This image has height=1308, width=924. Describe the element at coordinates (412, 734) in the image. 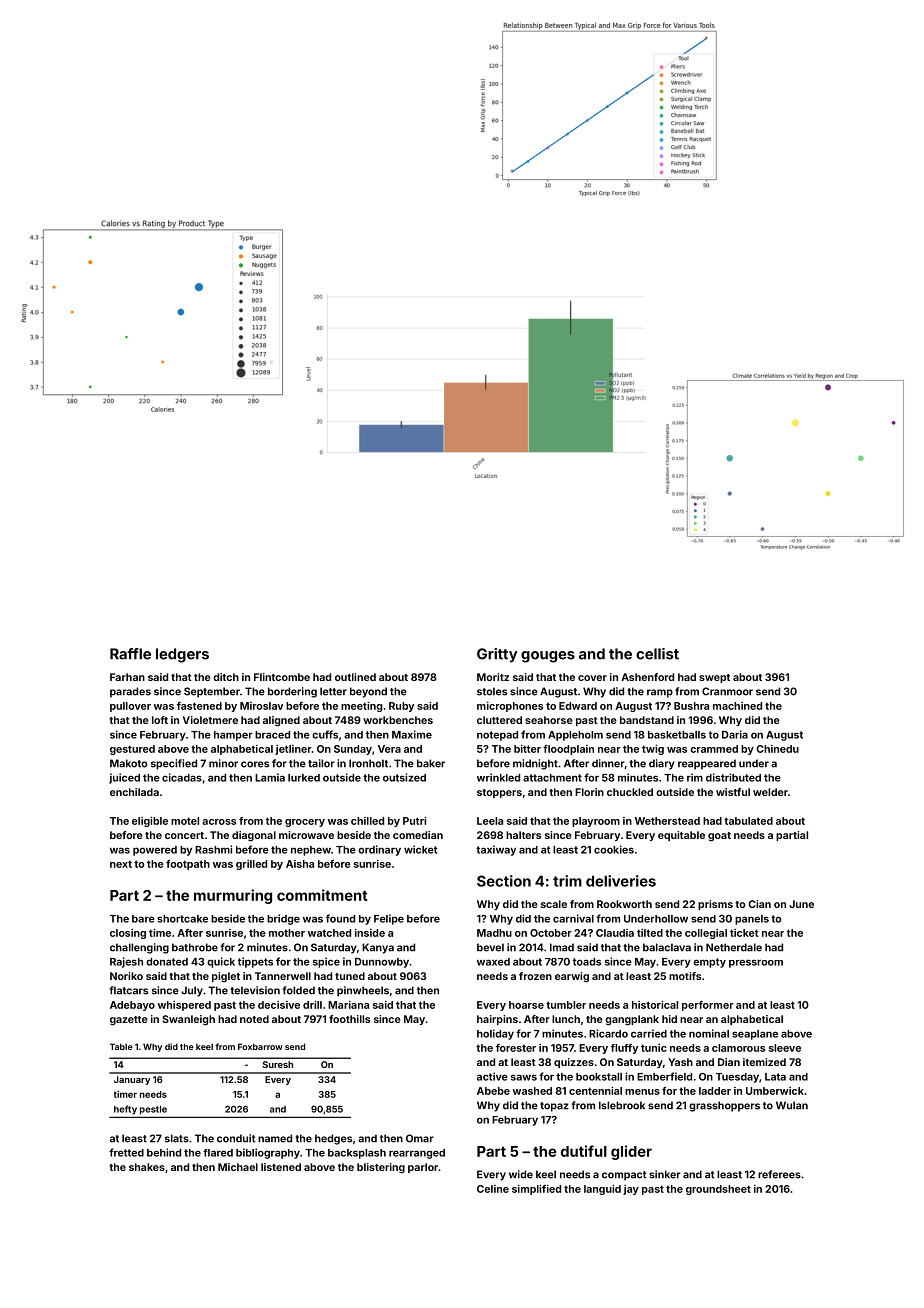

I see `Maxime` at that location.
